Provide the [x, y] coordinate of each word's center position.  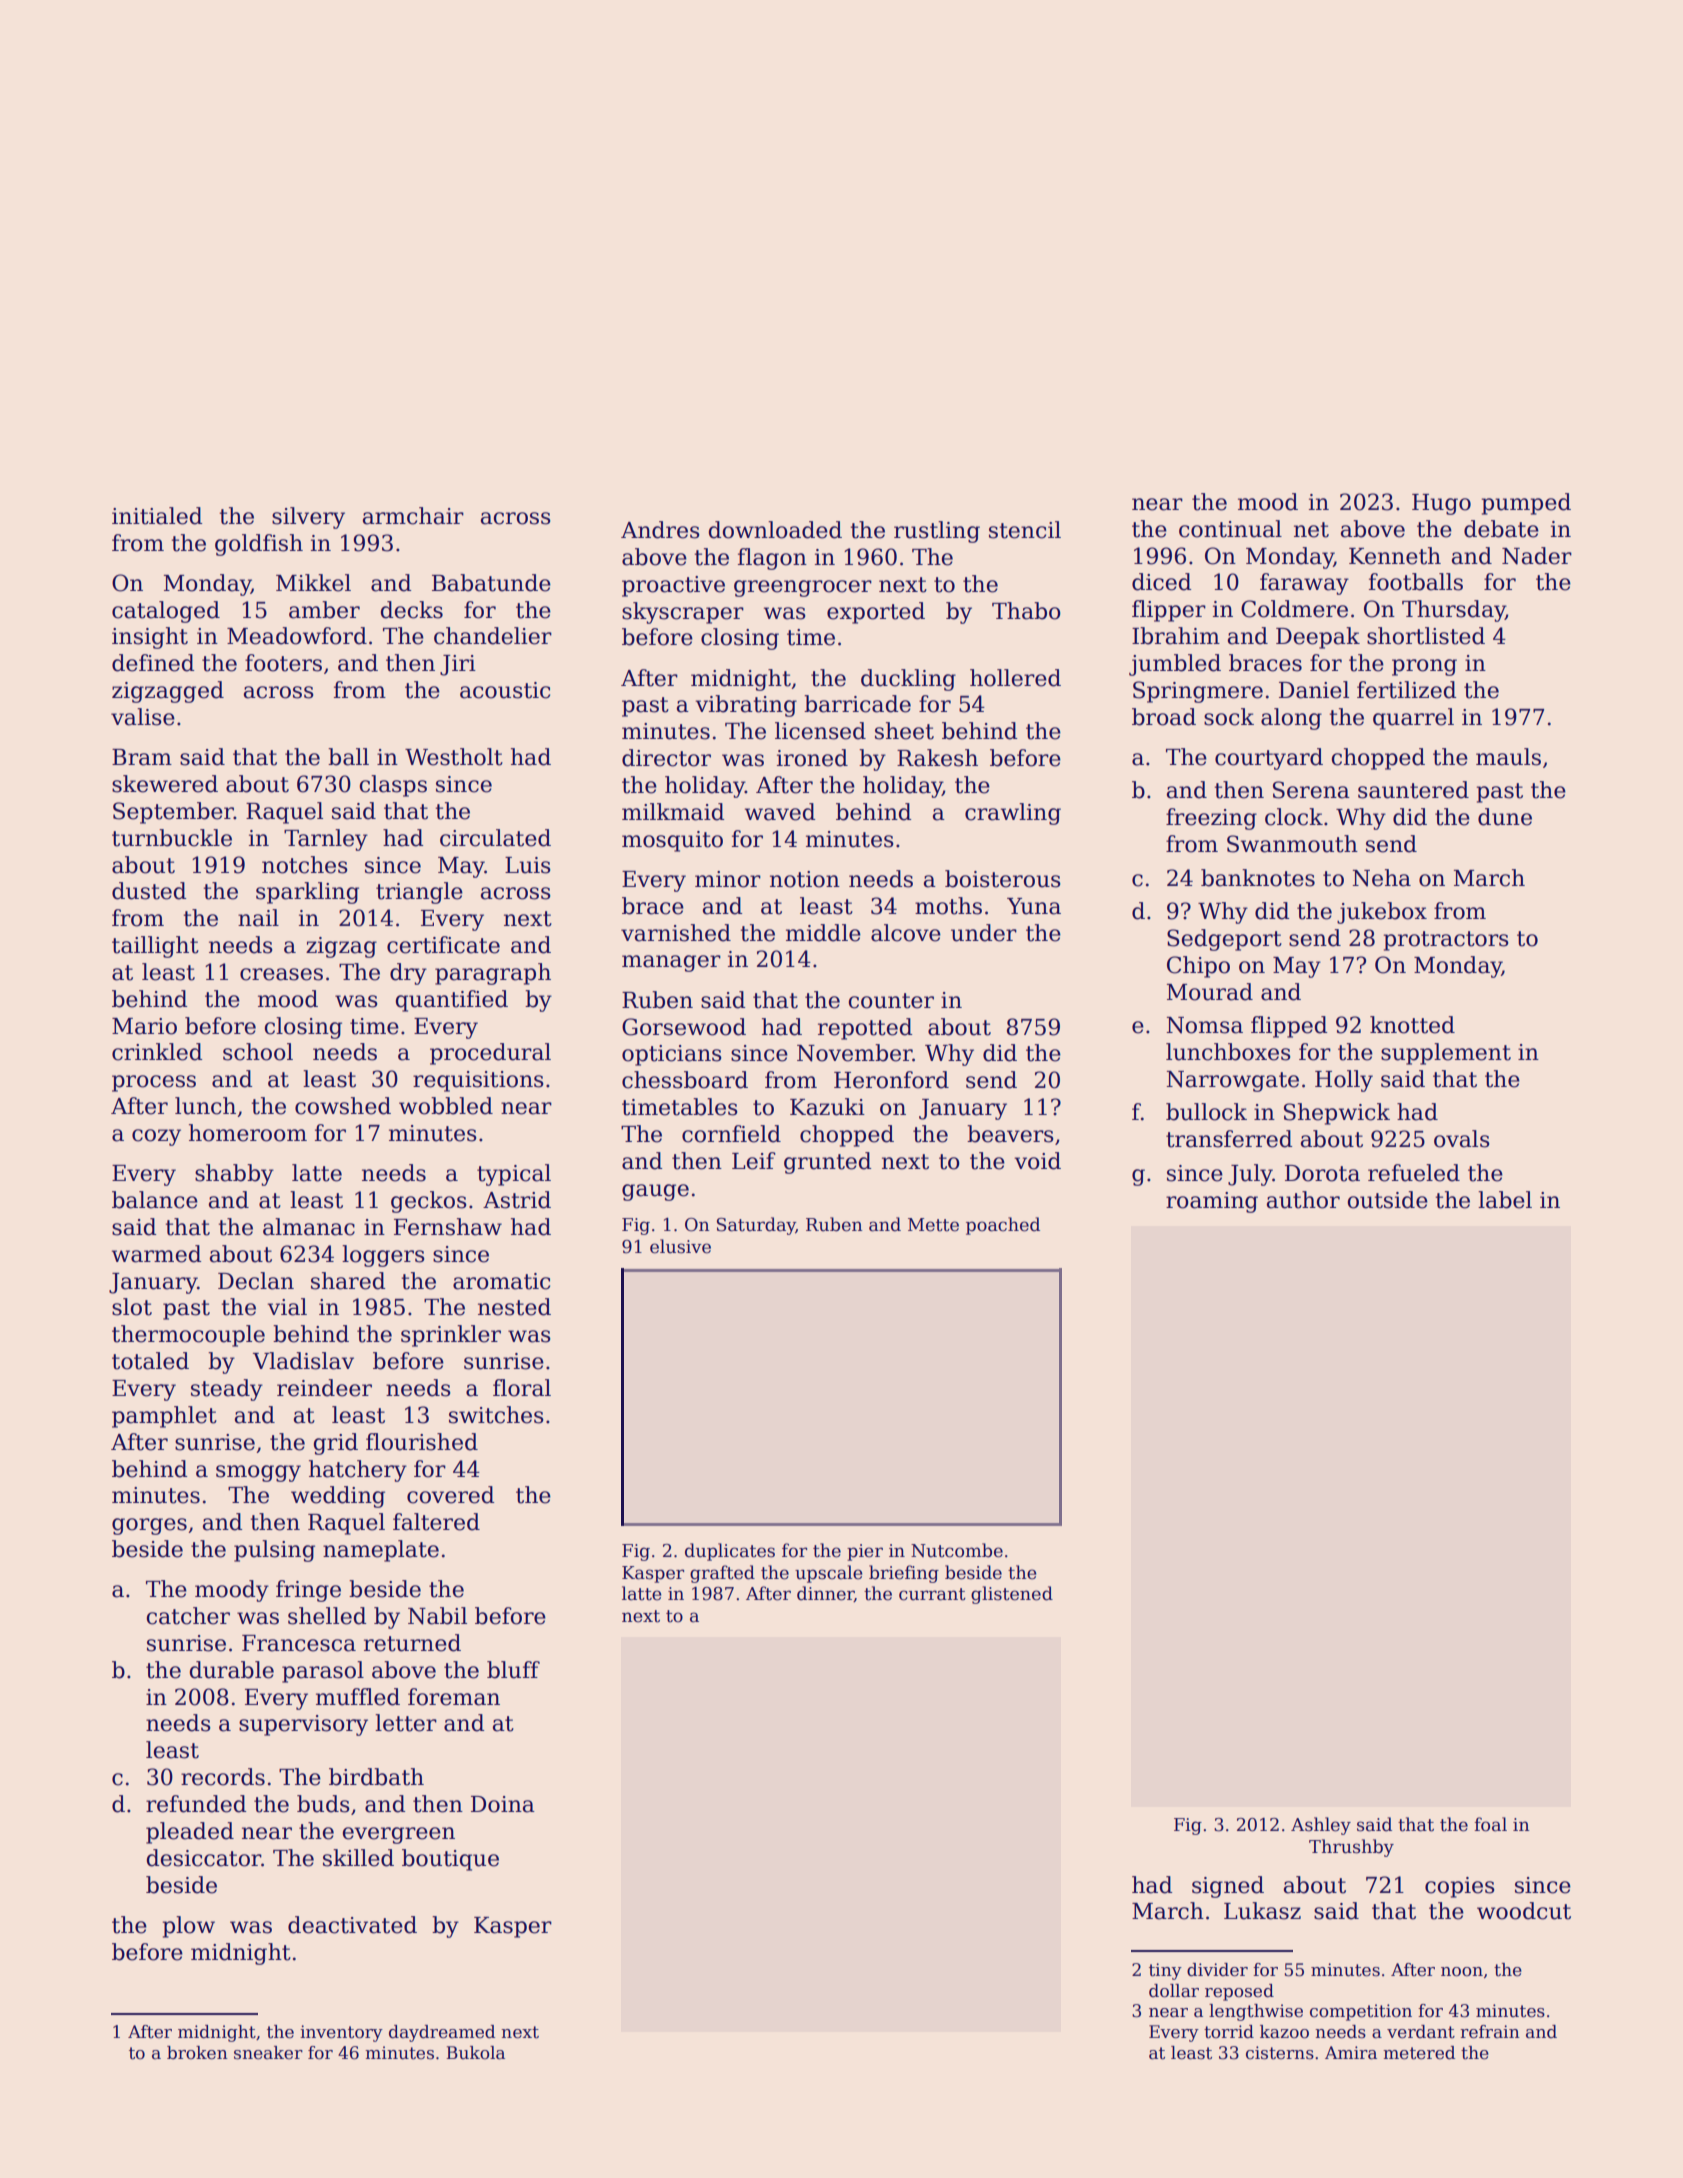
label [1505, 1200]
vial [287, 1307]
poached [1003, 1226]
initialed [157, 516]
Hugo [1441, 504]
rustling [937, 532]
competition [1361, 2012]
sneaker [268, 2053]
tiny [1165, 1971]
